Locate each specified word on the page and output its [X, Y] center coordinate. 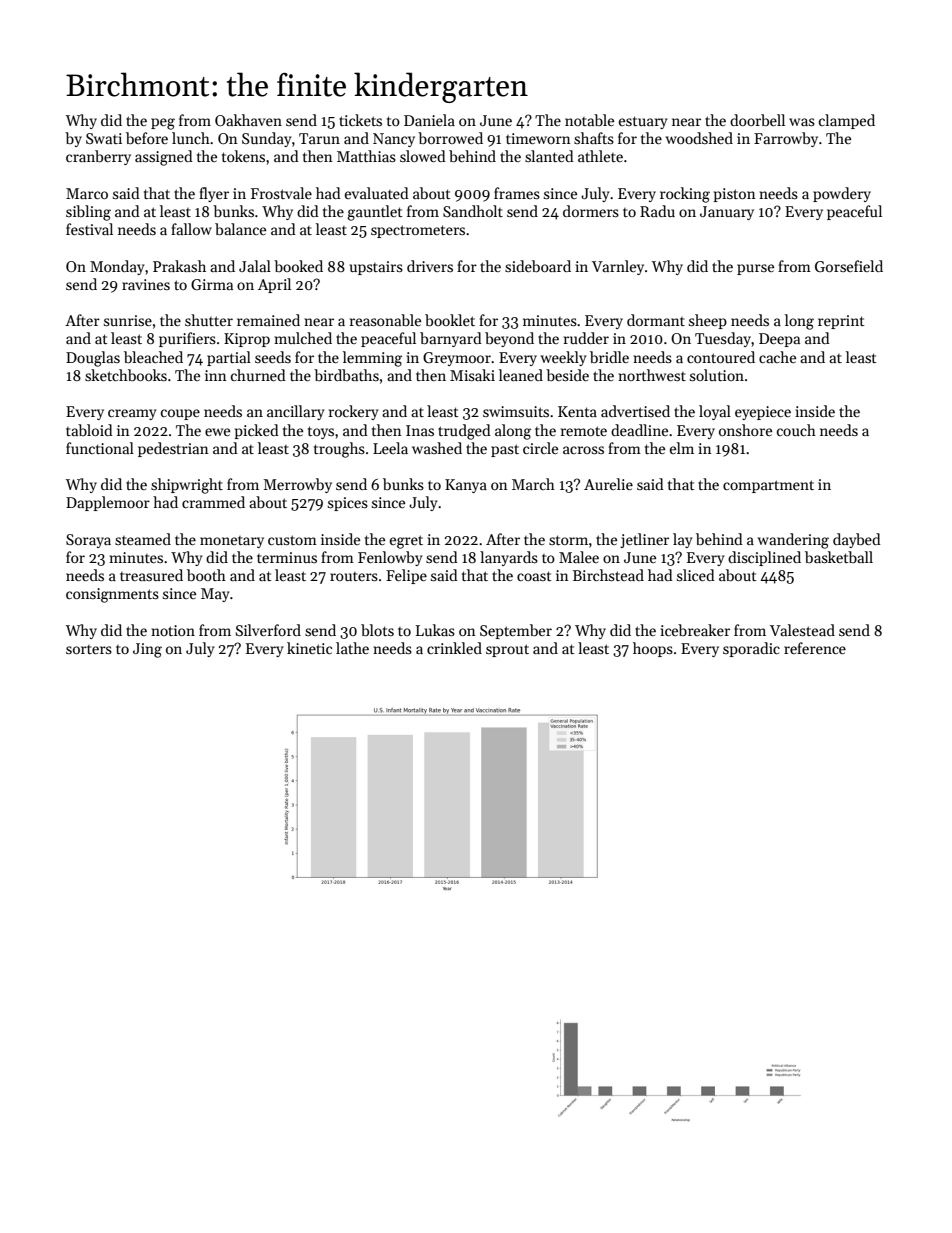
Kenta [577, 411]
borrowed [450, 138]
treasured [151, 575]
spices [348, 504]
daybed [857, 540]
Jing [147, 650]
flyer [214, 194]
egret [406, 542]
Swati [104, 138]
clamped [847, 121]
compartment [768, 486]
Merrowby [297, 485]
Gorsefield [849, 266]
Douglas [93, 359]
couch [796, 430]
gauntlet [375, 213]
